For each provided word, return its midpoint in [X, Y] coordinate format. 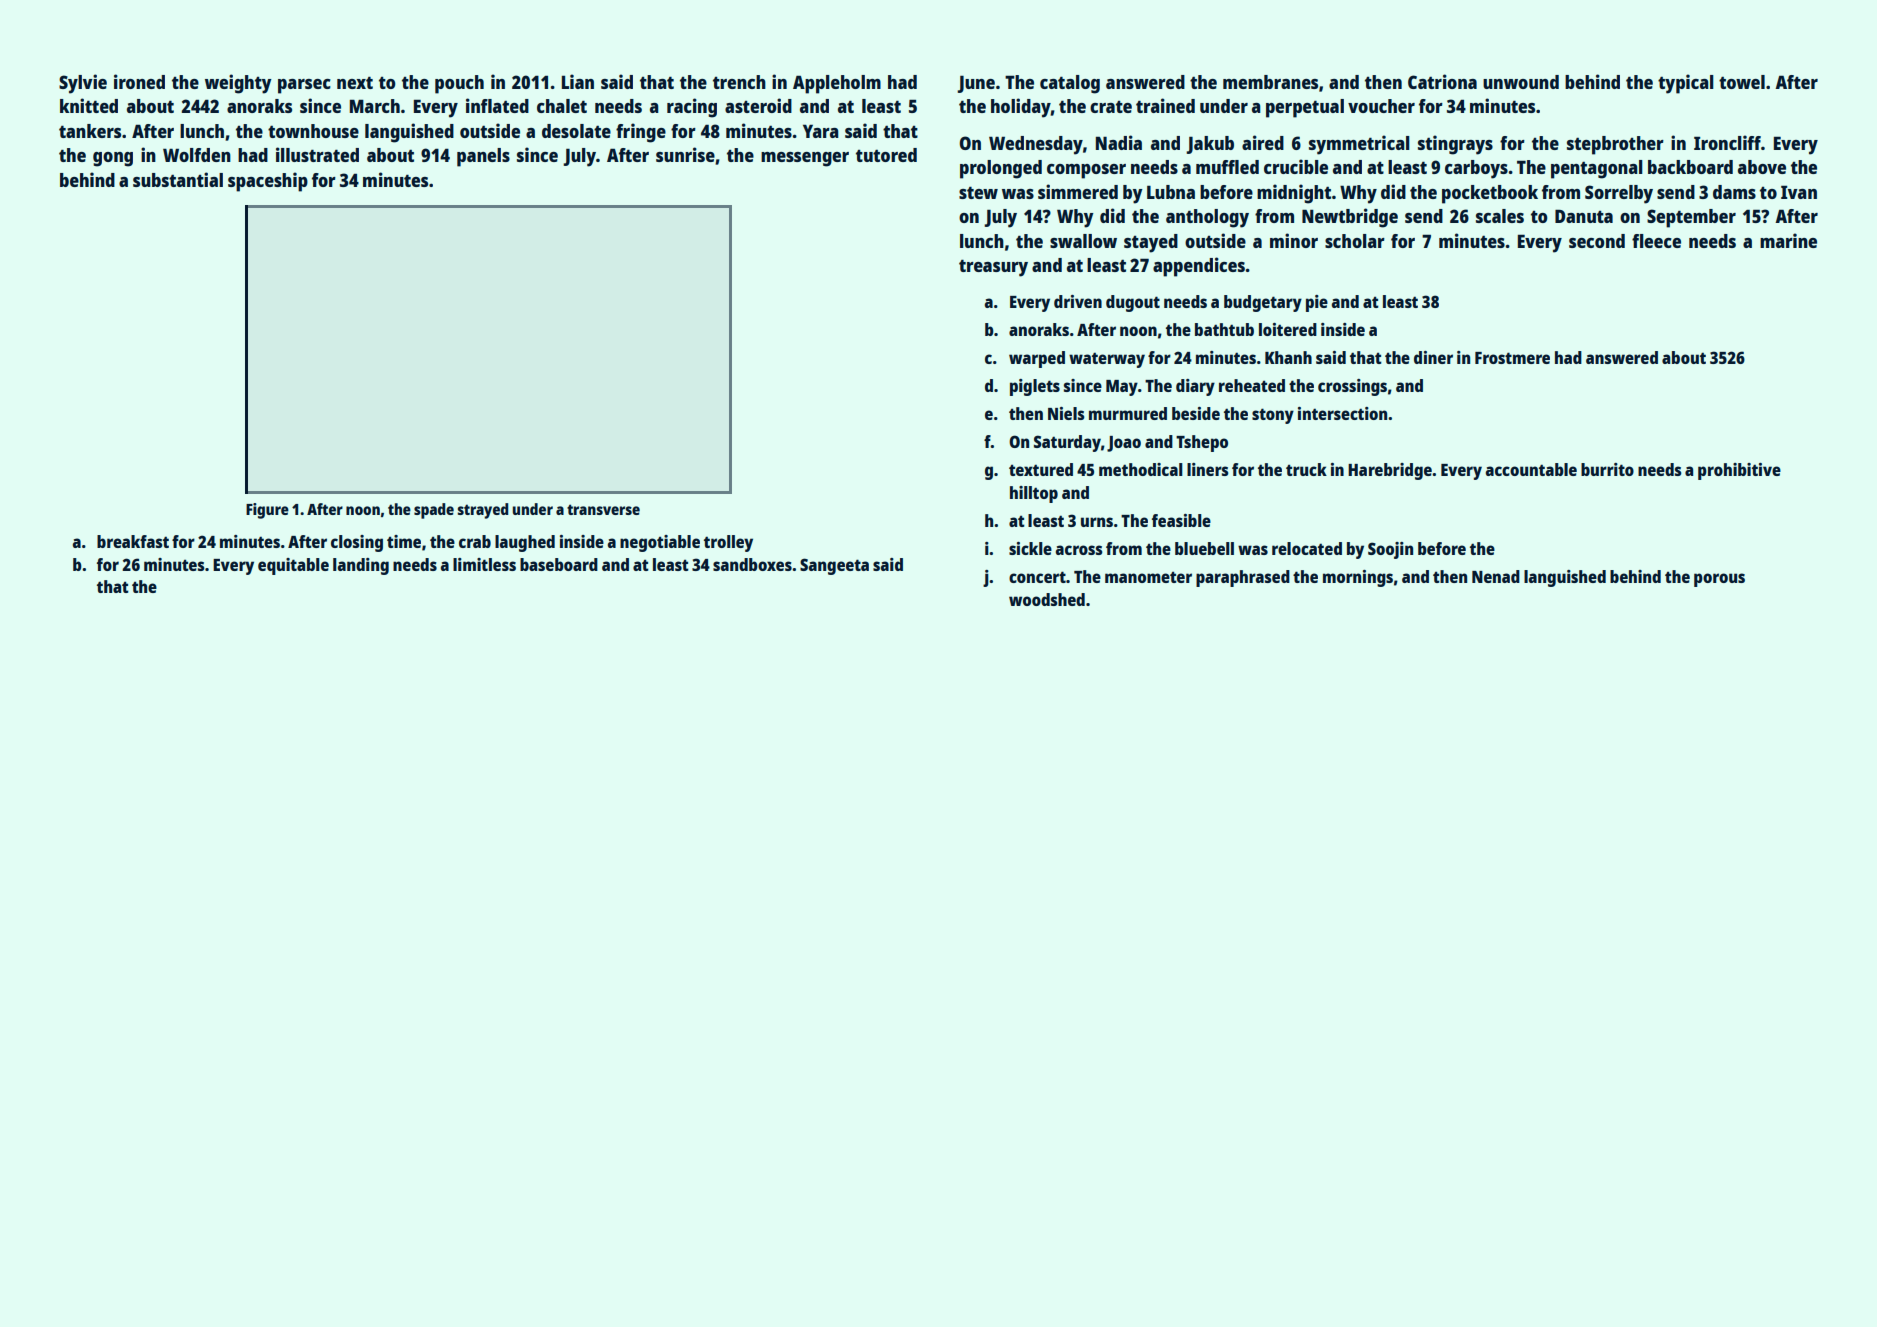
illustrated [317, 154]
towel [1742, 82]
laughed [525, 543]
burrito [1607, 469]
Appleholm [837, 84]
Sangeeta [834, 566]
